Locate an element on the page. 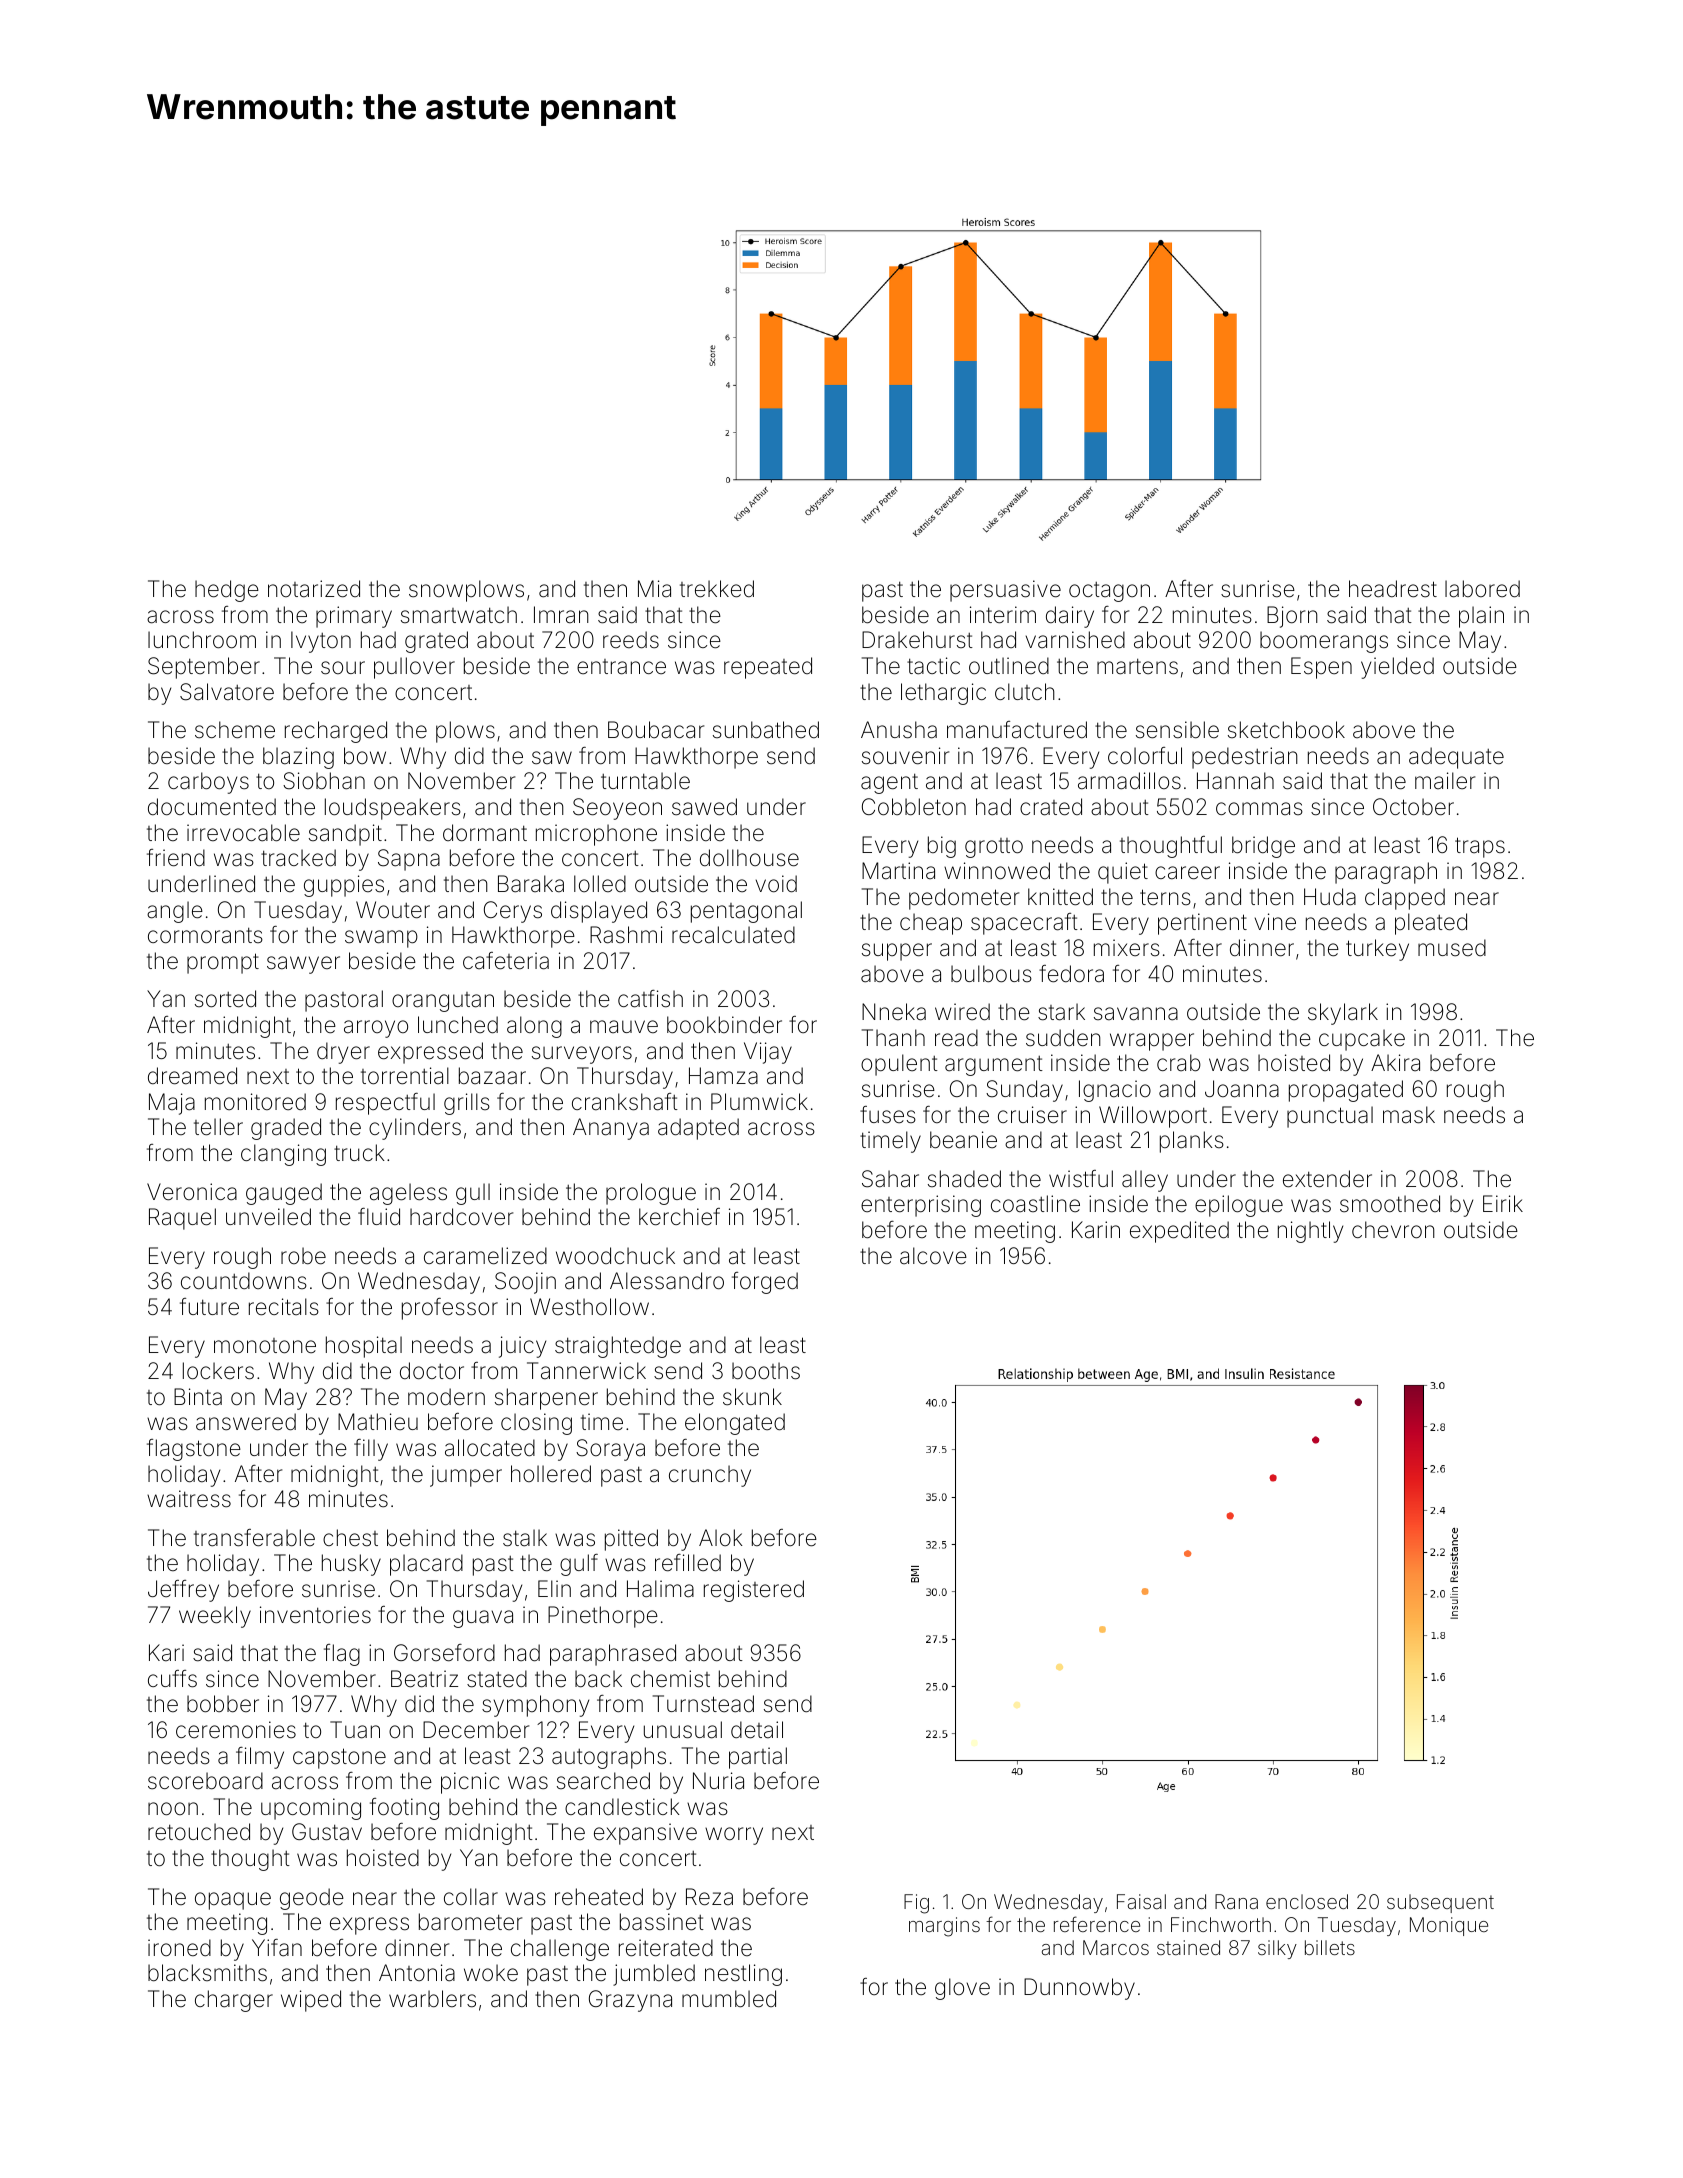 The image size is (1683, 2178). alcove is located at coordinates (933, 1256).
